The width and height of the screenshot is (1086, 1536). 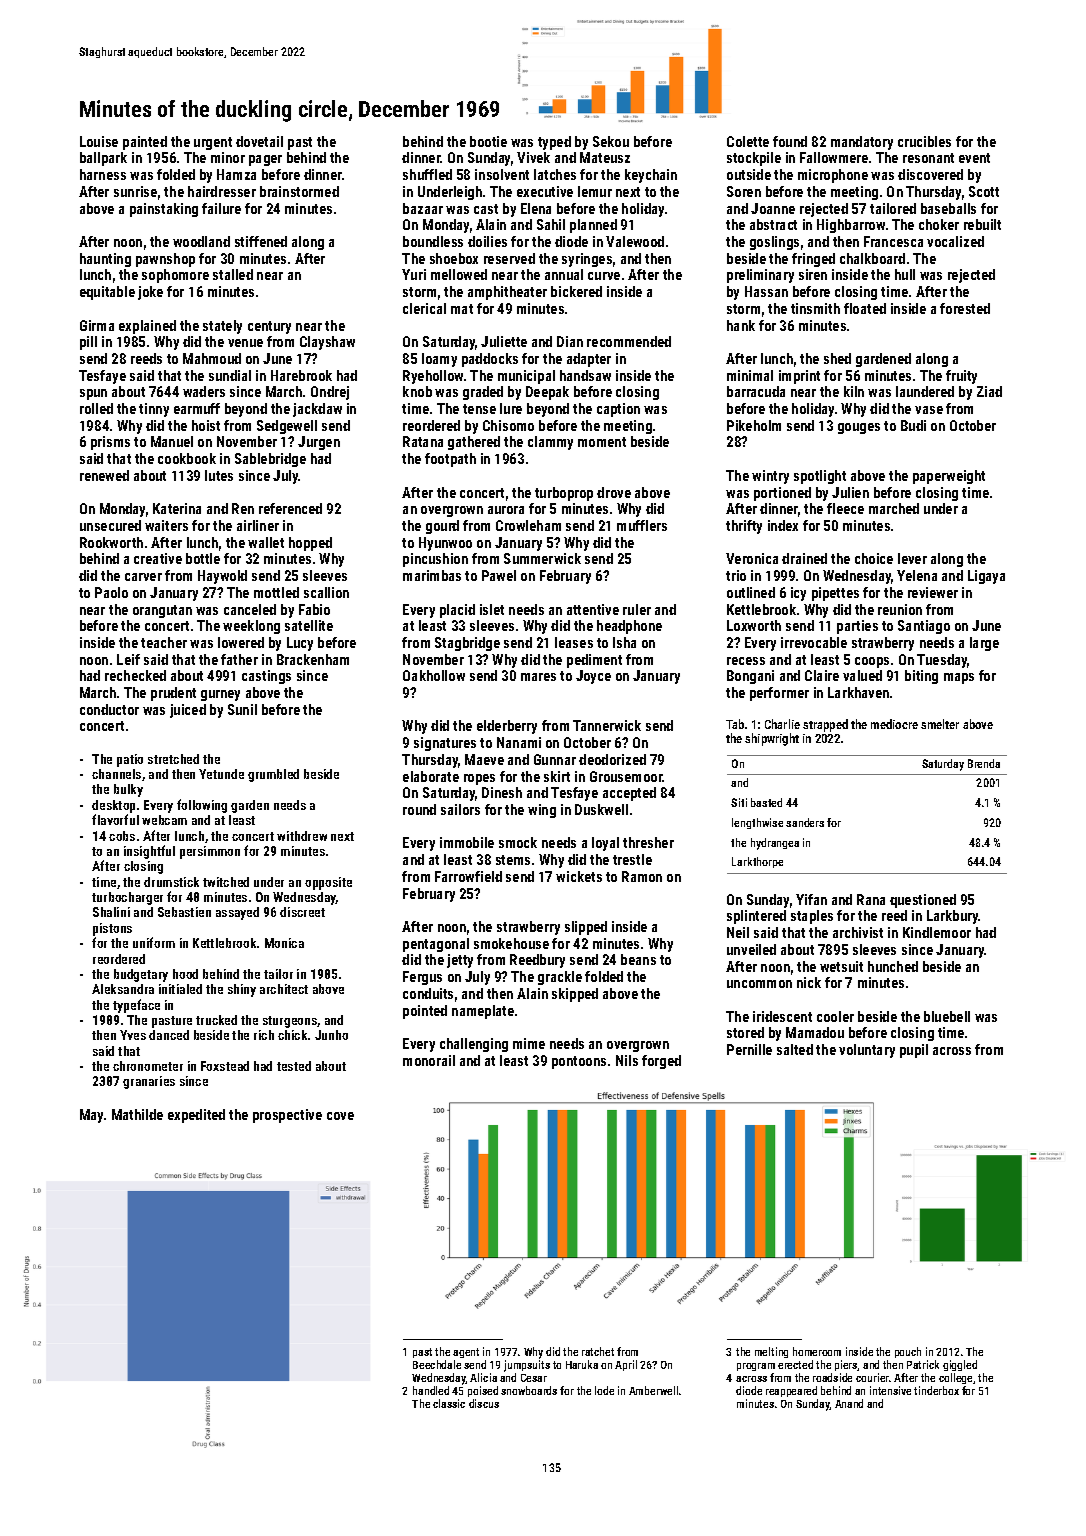 What do you see at coordinates (635, 241) in the screenshot?
I see `Valewood` at bounding box center [635, 241].
